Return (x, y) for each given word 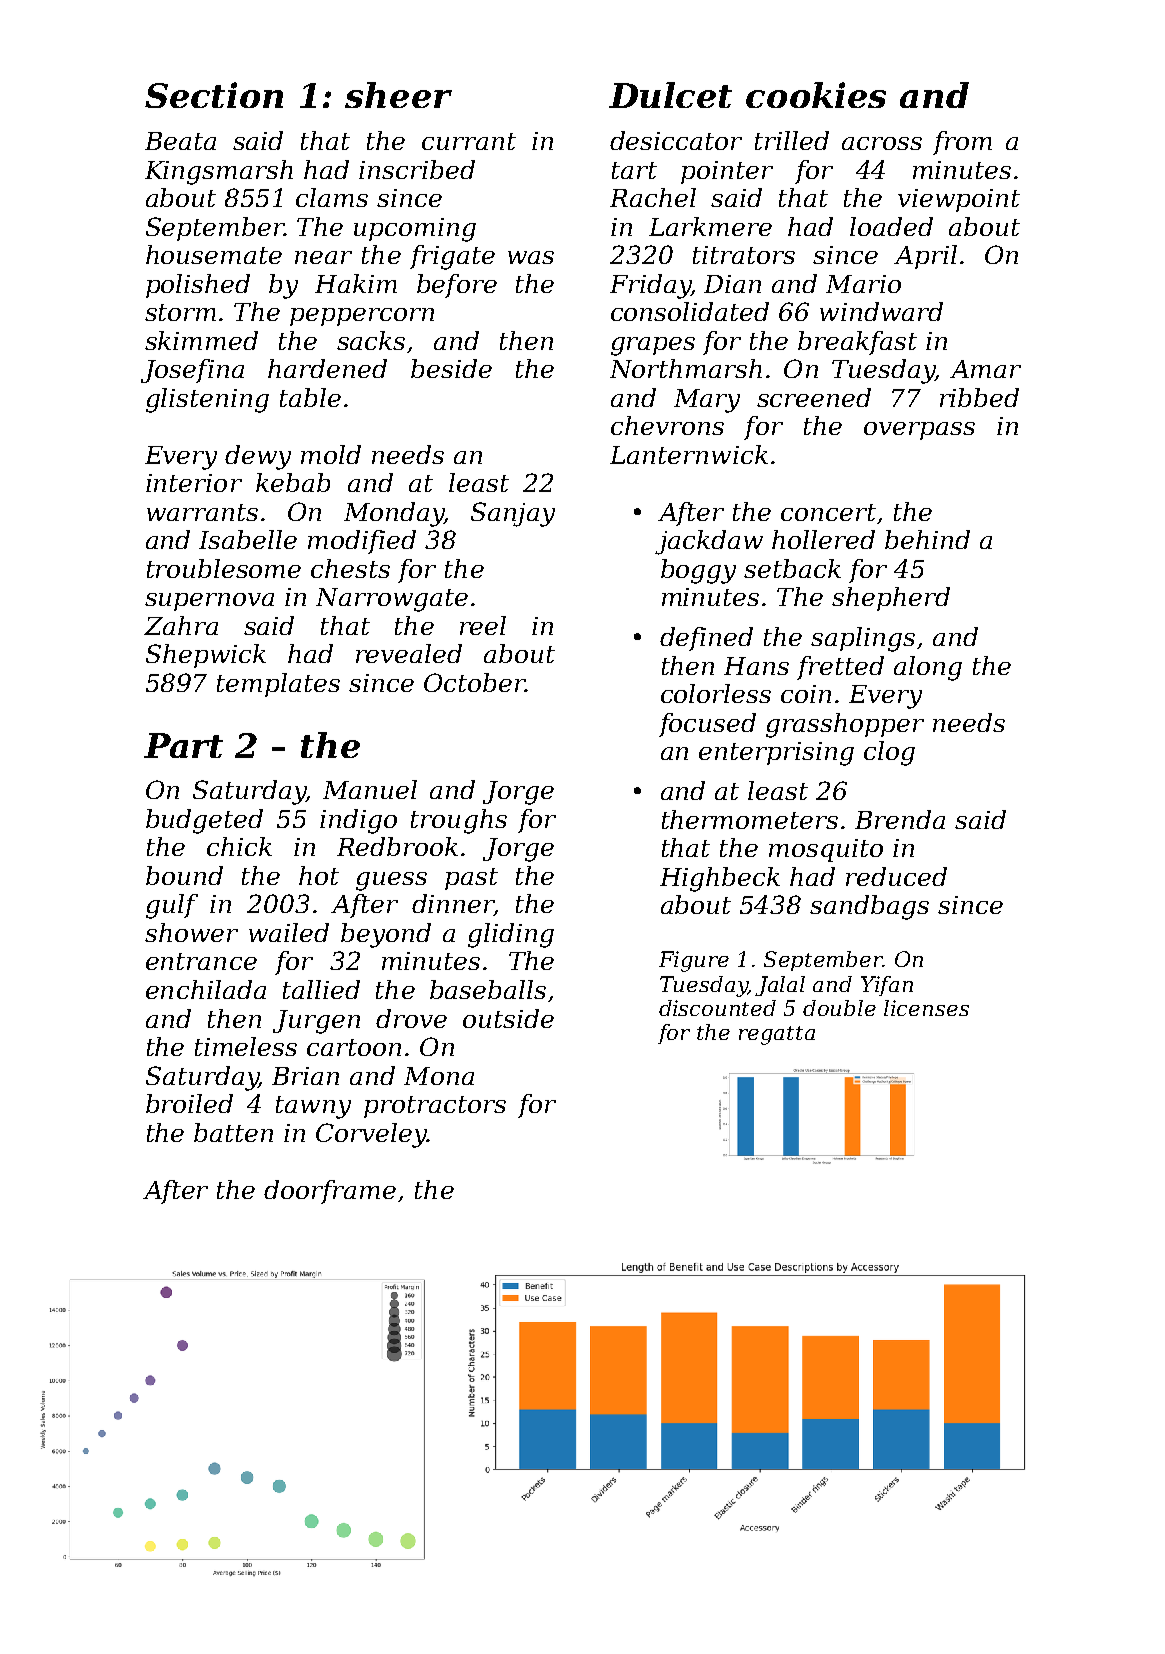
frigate (452, 257)
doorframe (330, 1192)
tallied (321, 989)
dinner (453, 905)
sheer (398, 95)
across (882, 143)
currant (469, 141)
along (928, 668)
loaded (891, 226)
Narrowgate (392, 600)
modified (362, 542)
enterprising (776, 754)
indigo (358, 821)
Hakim (356, 283)
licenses (926, 1008)
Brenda (900, 819)
